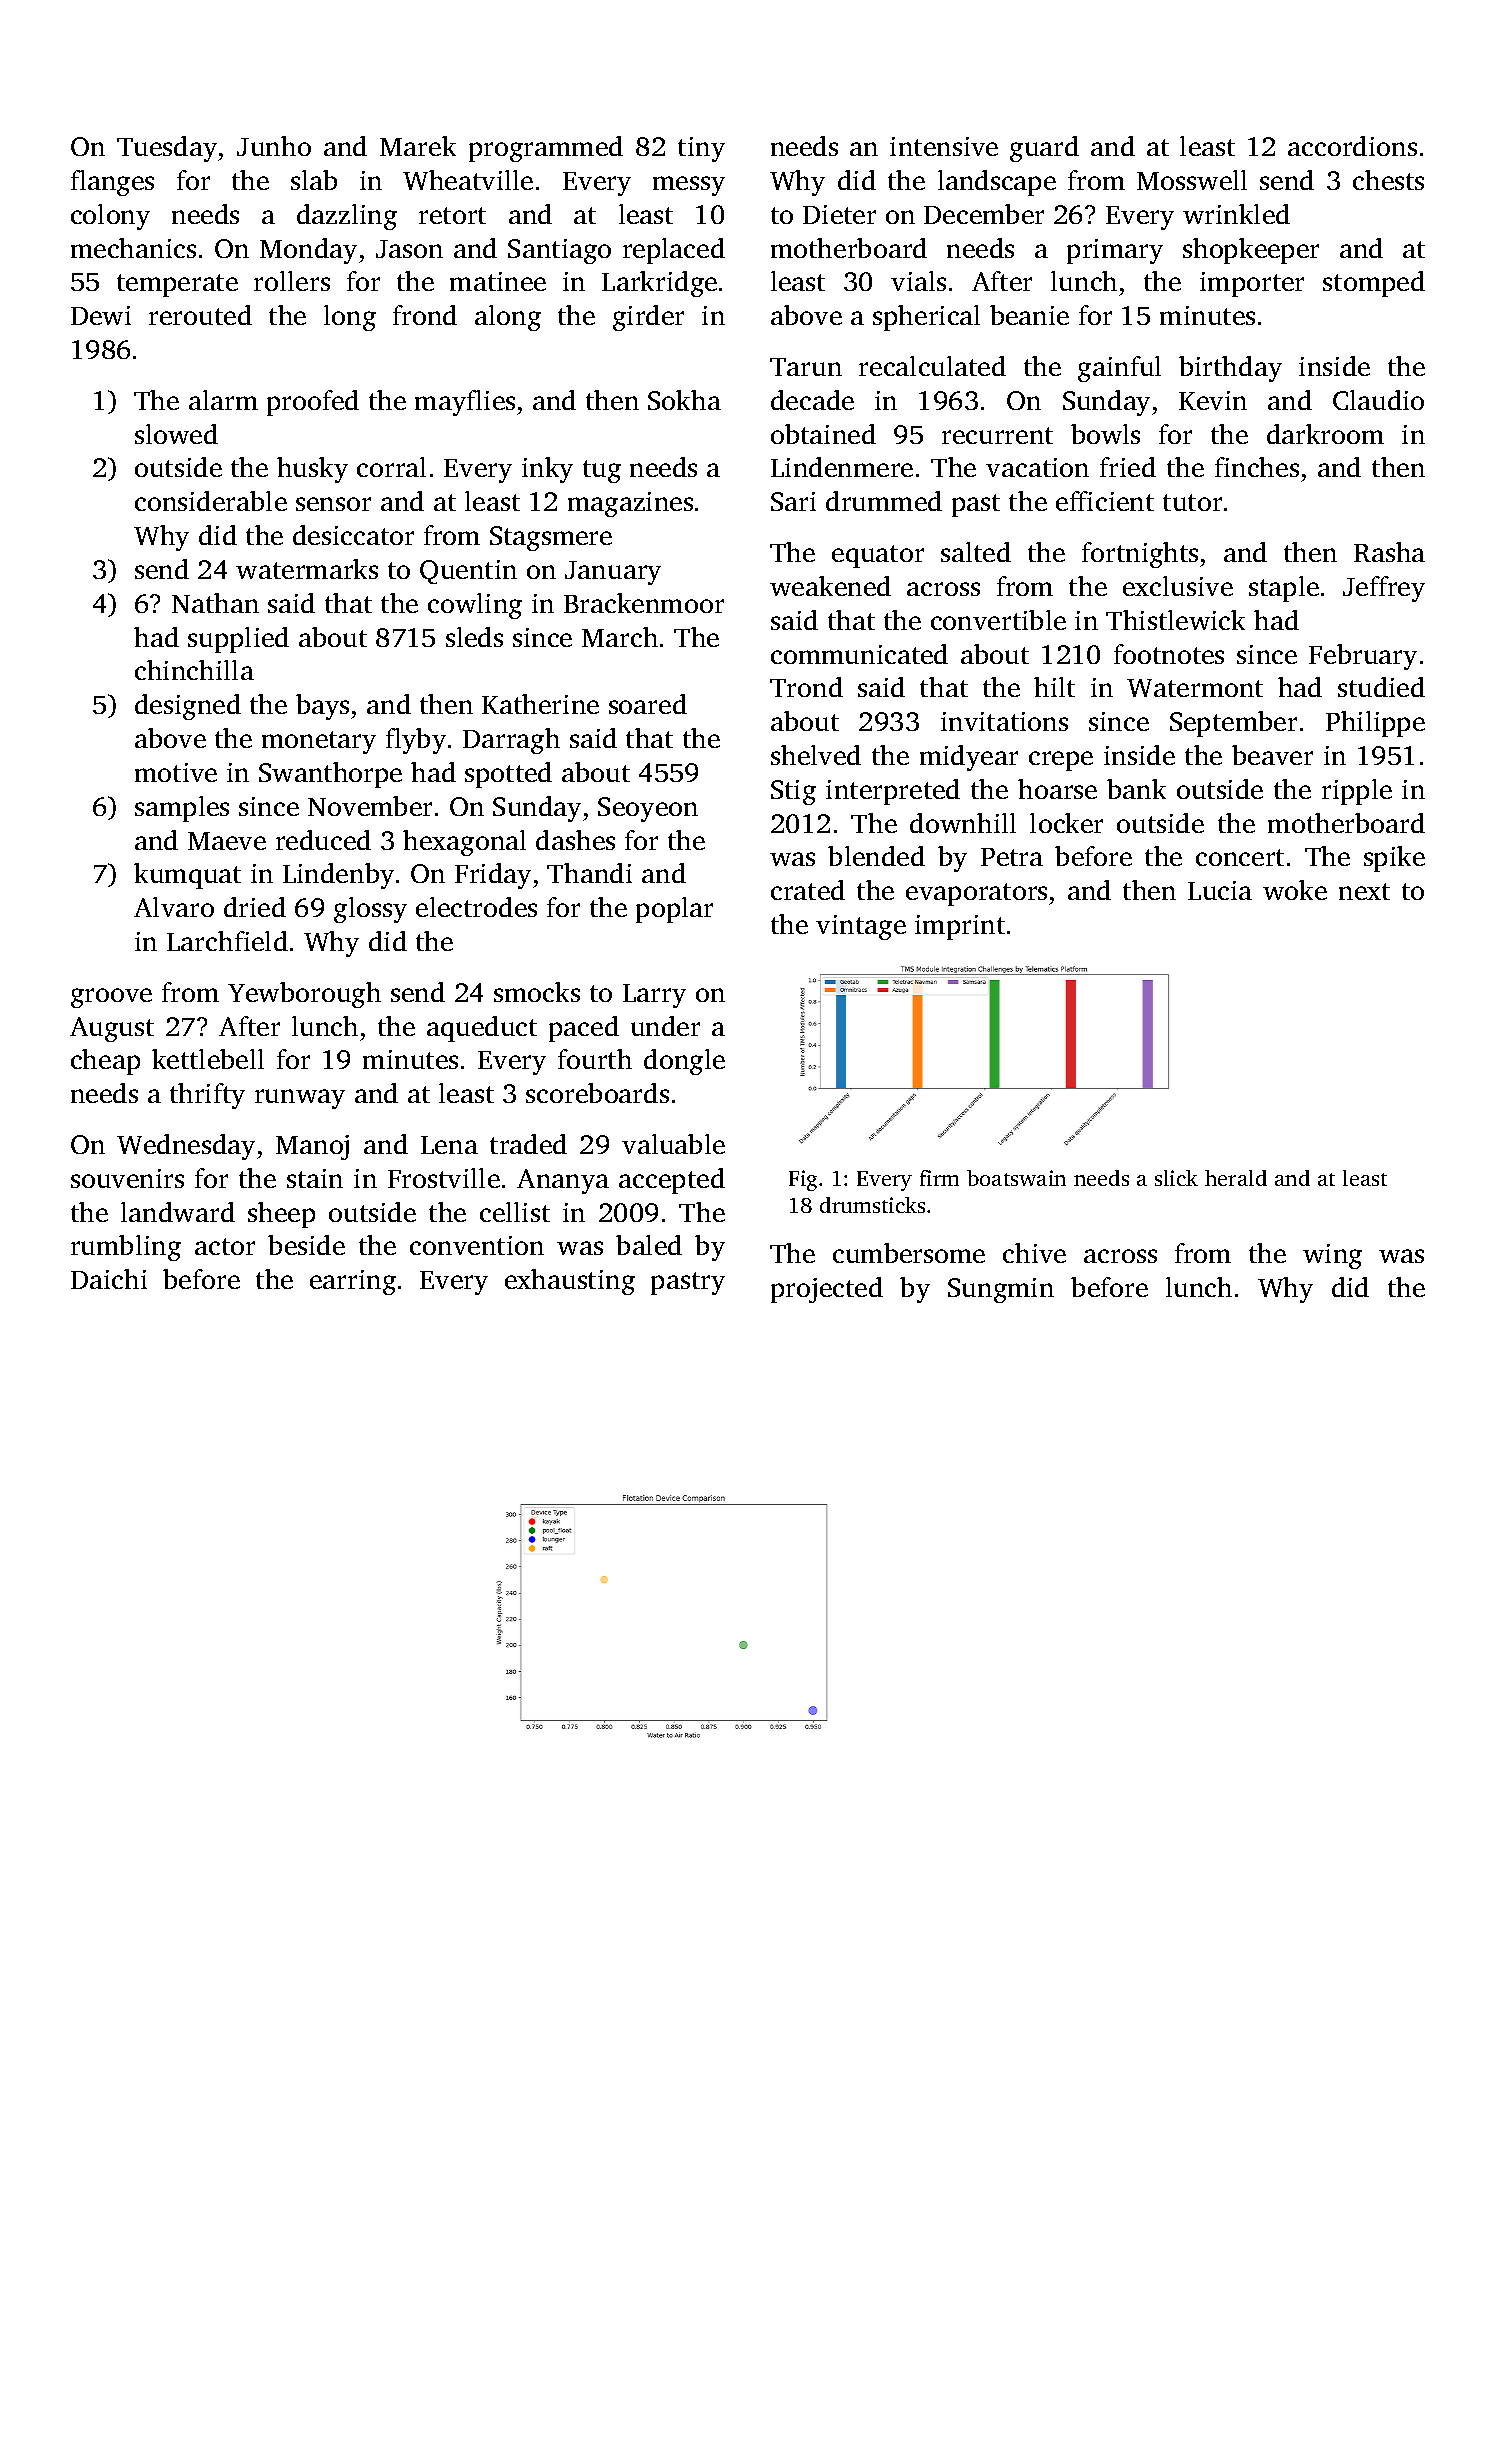 Image resolution: width=1496 pixels, height=2464 pixels. I want to click on Trond, so click(806, 687).
